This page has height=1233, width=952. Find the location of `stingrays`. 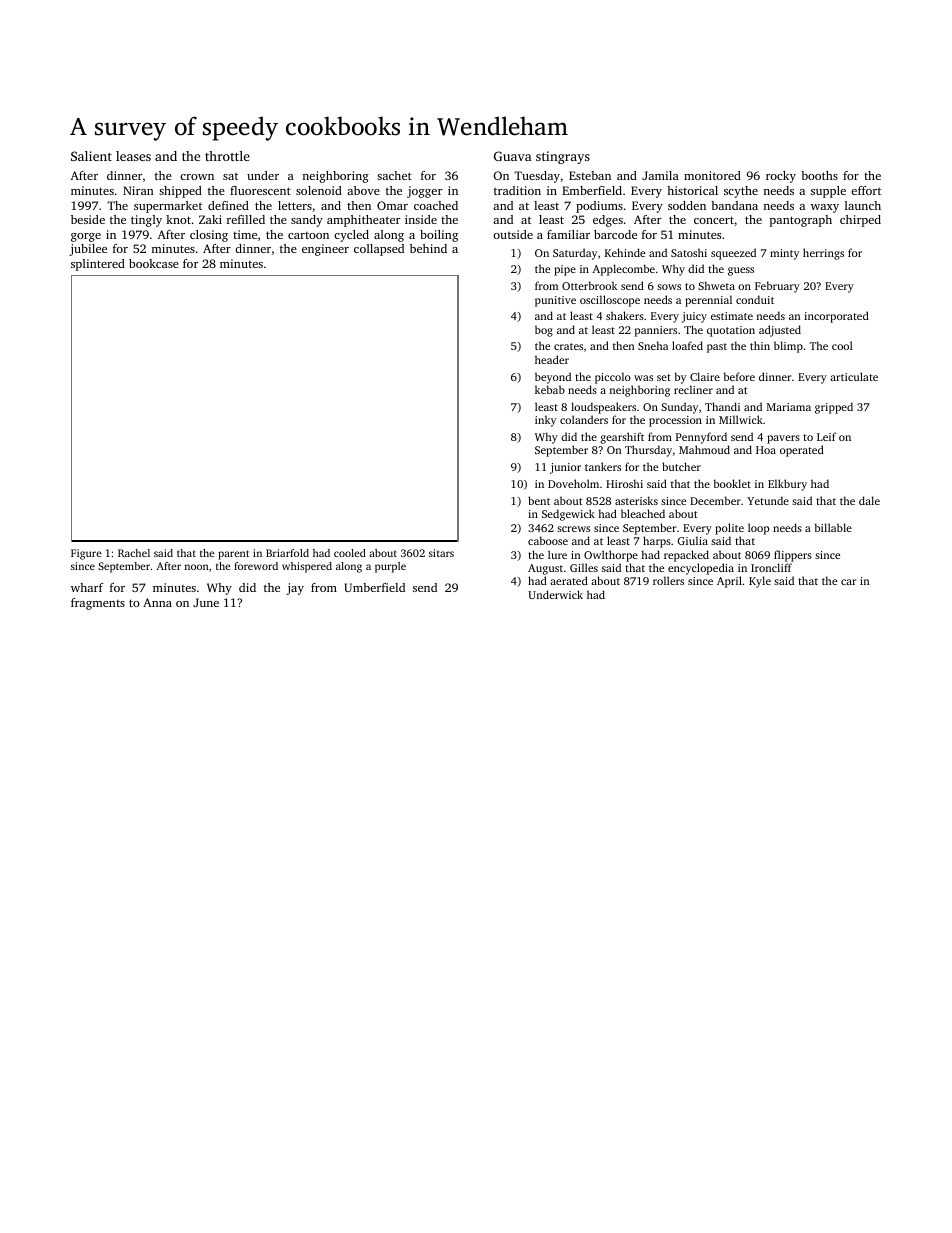

stingrays is located at coordinates (563, 157).
